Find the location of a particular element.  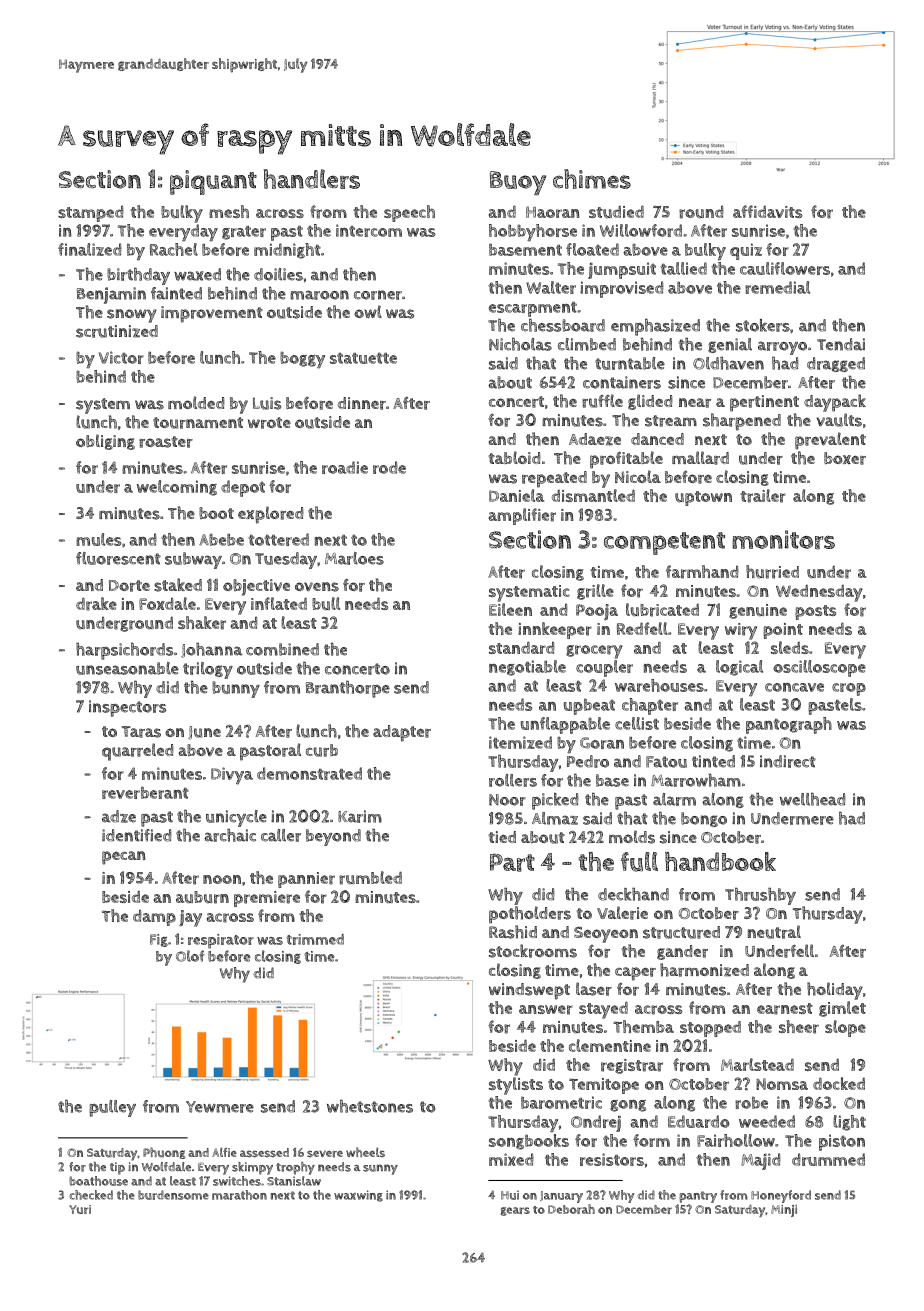

tabloid is located at coordinates (515, 457).
